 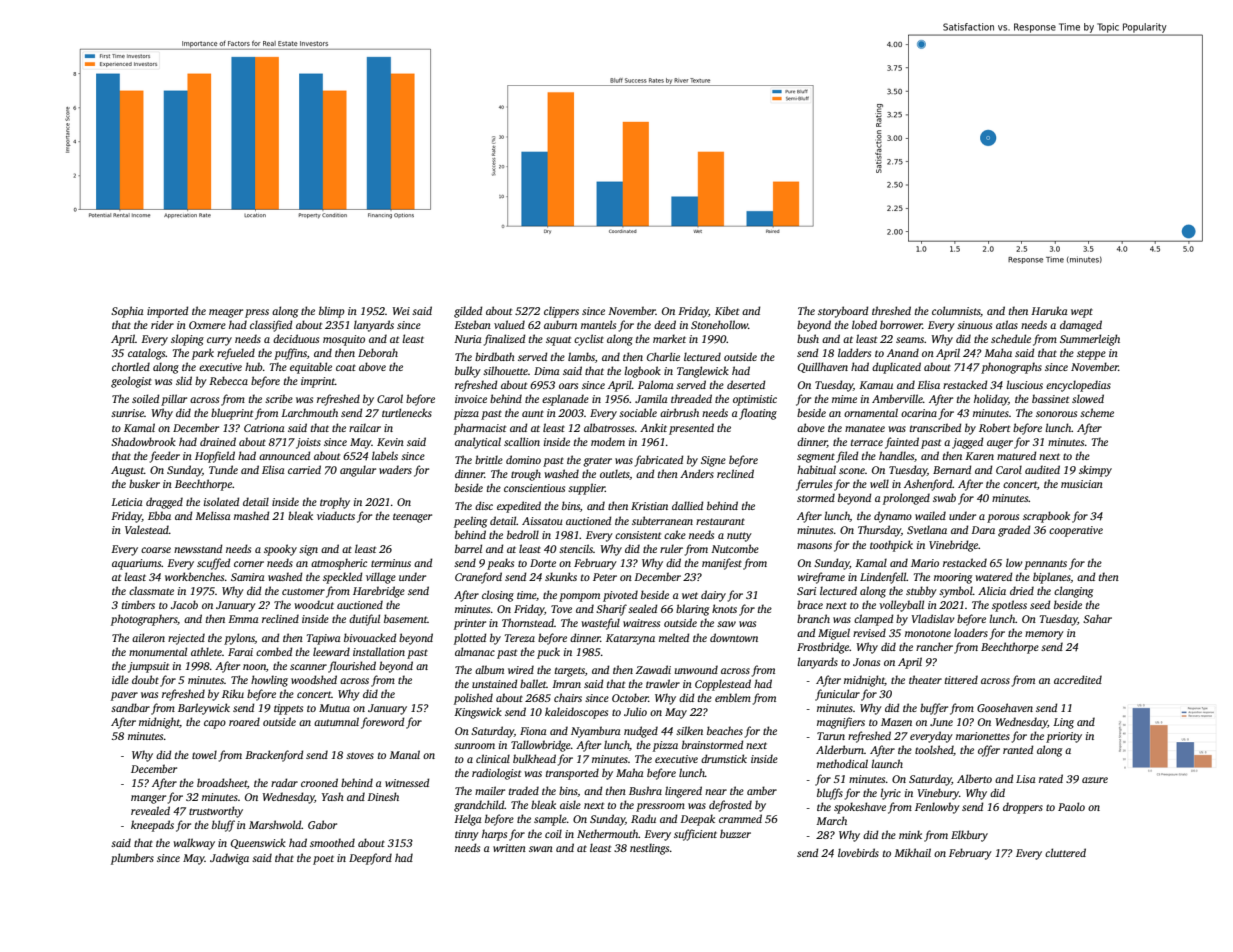 What do you see at coordinates (716, 792) in the image?
I see `near` at bounding box center [716, 792].
